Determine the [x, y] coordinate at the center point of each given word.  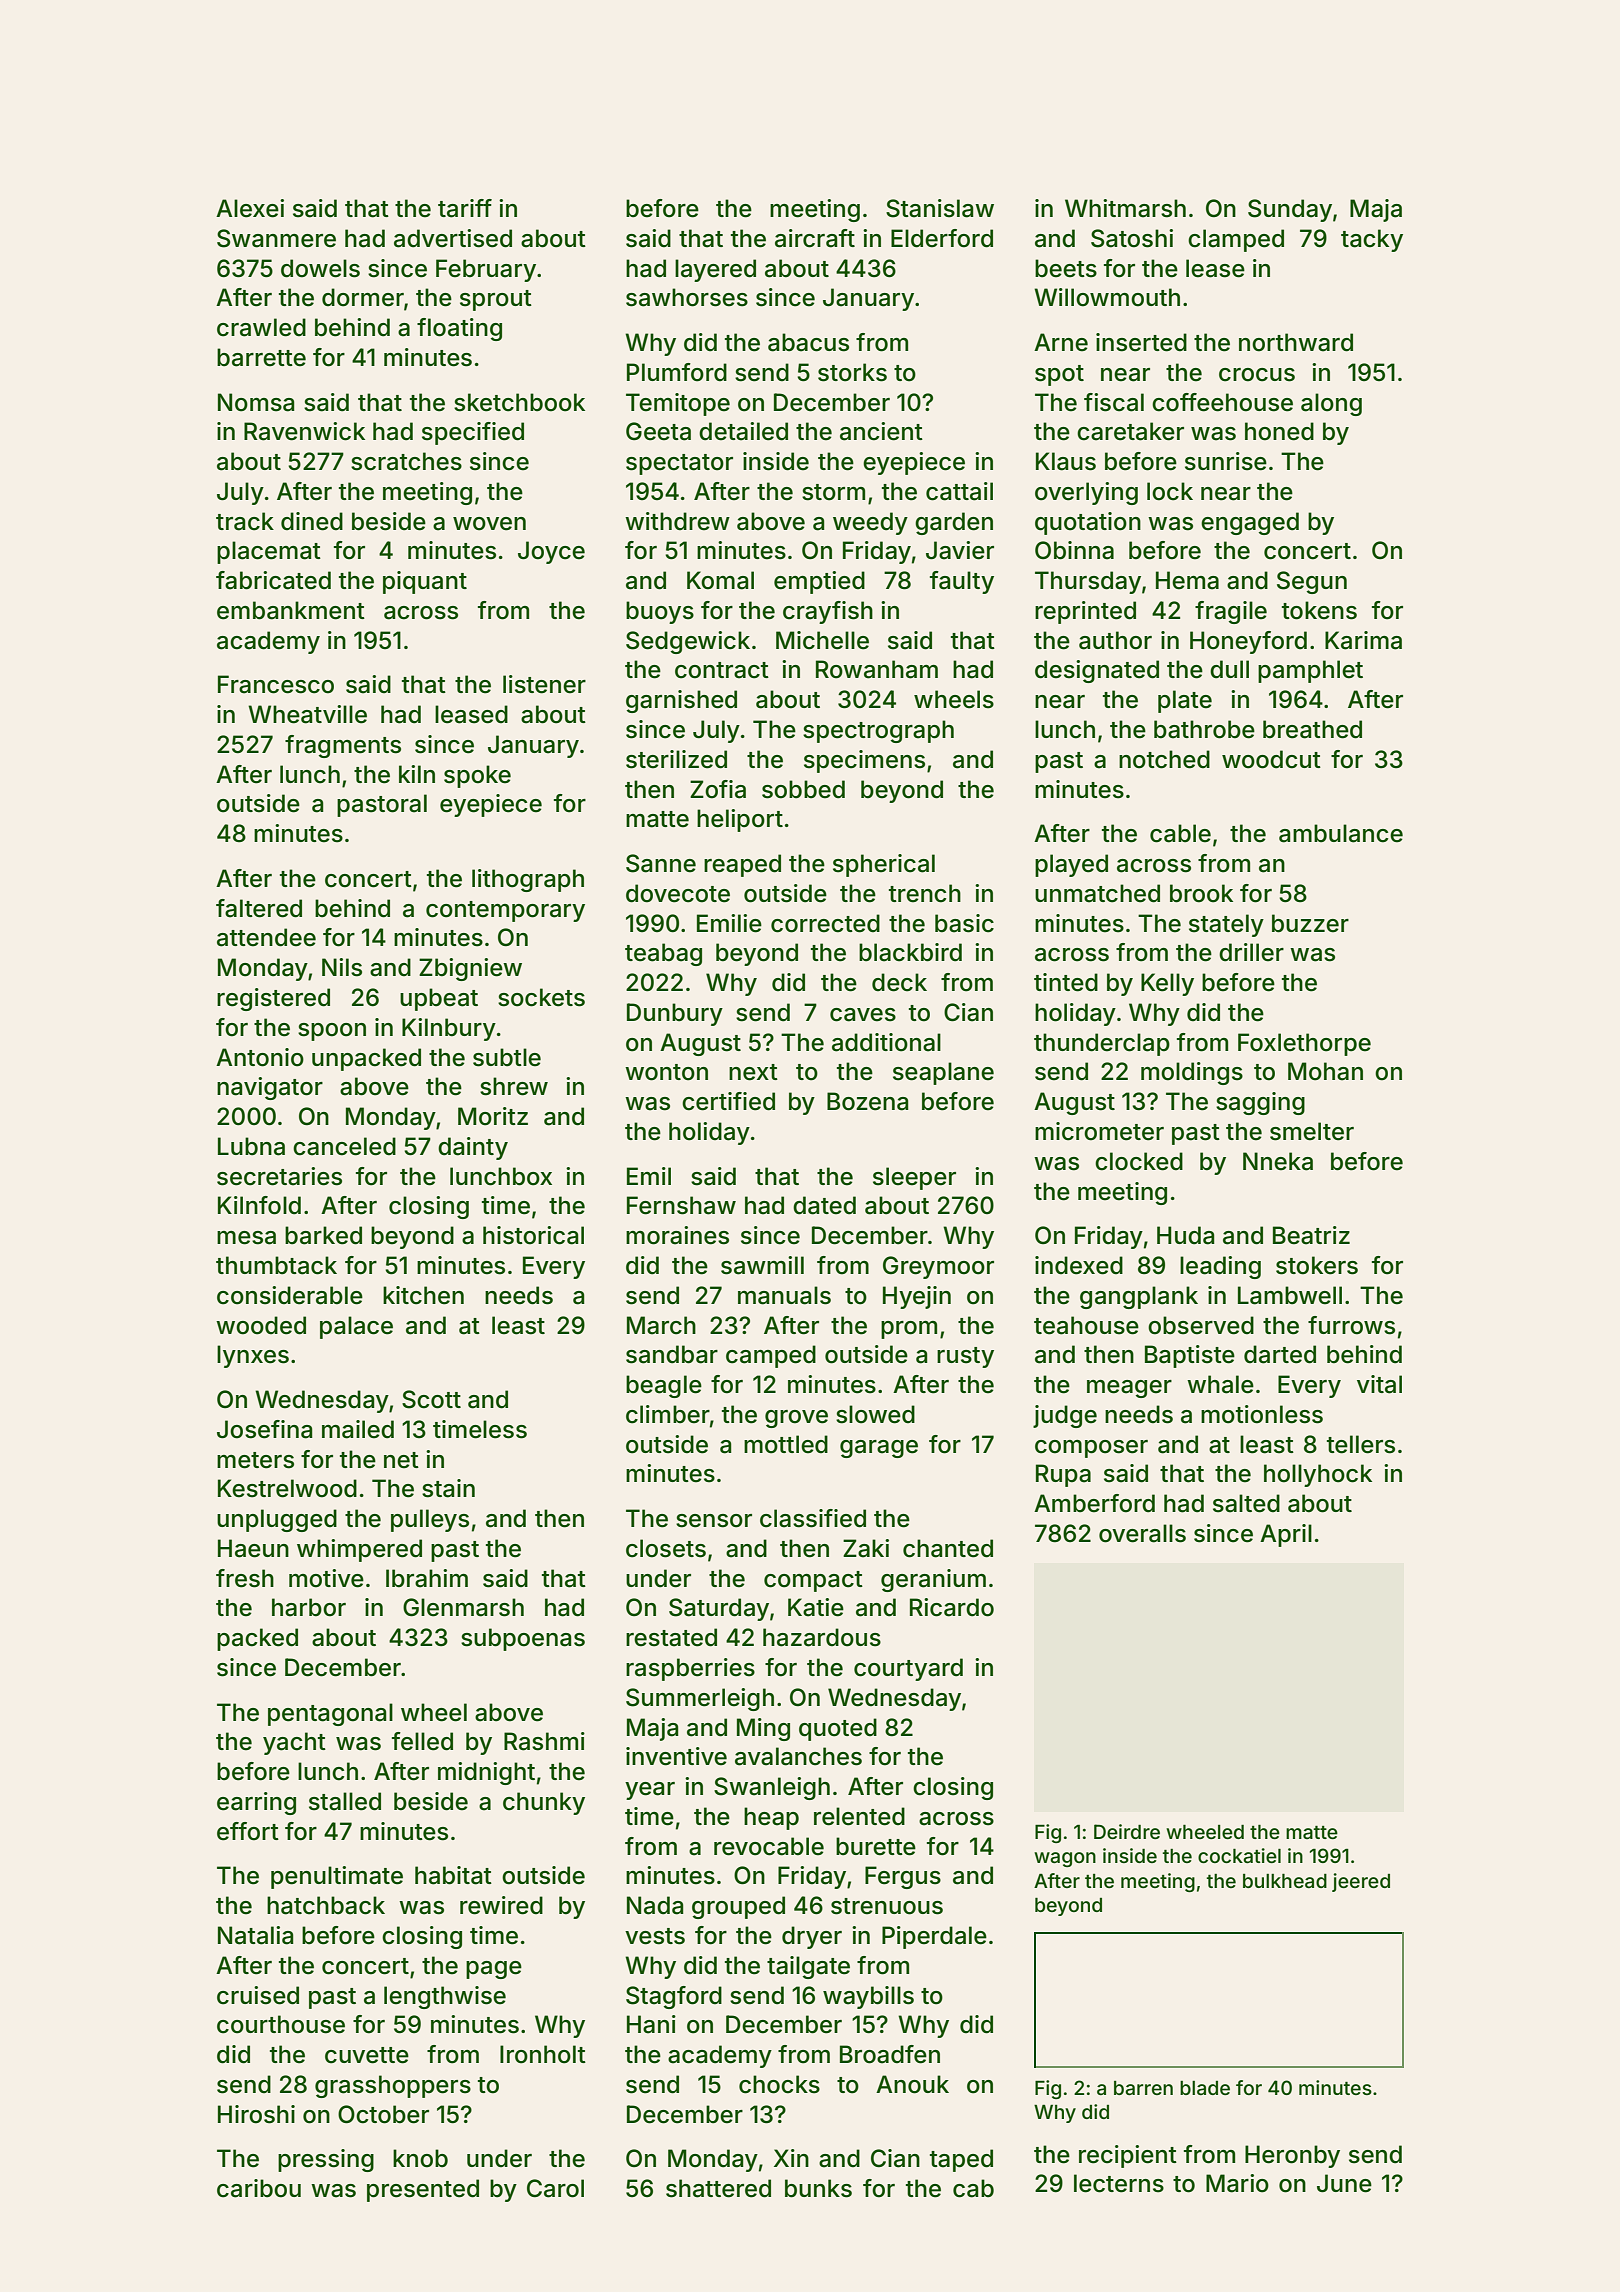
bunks [818, 2188]
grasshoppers [393, 2086]
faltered [259, 908]
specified [473, 433]
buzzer [1310, 923]
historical [533, 1235]
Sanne [661, 863]
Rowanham [877, 669]
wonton [666, 1072]
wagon [1065, 1859]
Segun [1312, 582]
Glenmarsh [463, 1607]
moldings [1192, 1073]
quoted [838, 1729]
